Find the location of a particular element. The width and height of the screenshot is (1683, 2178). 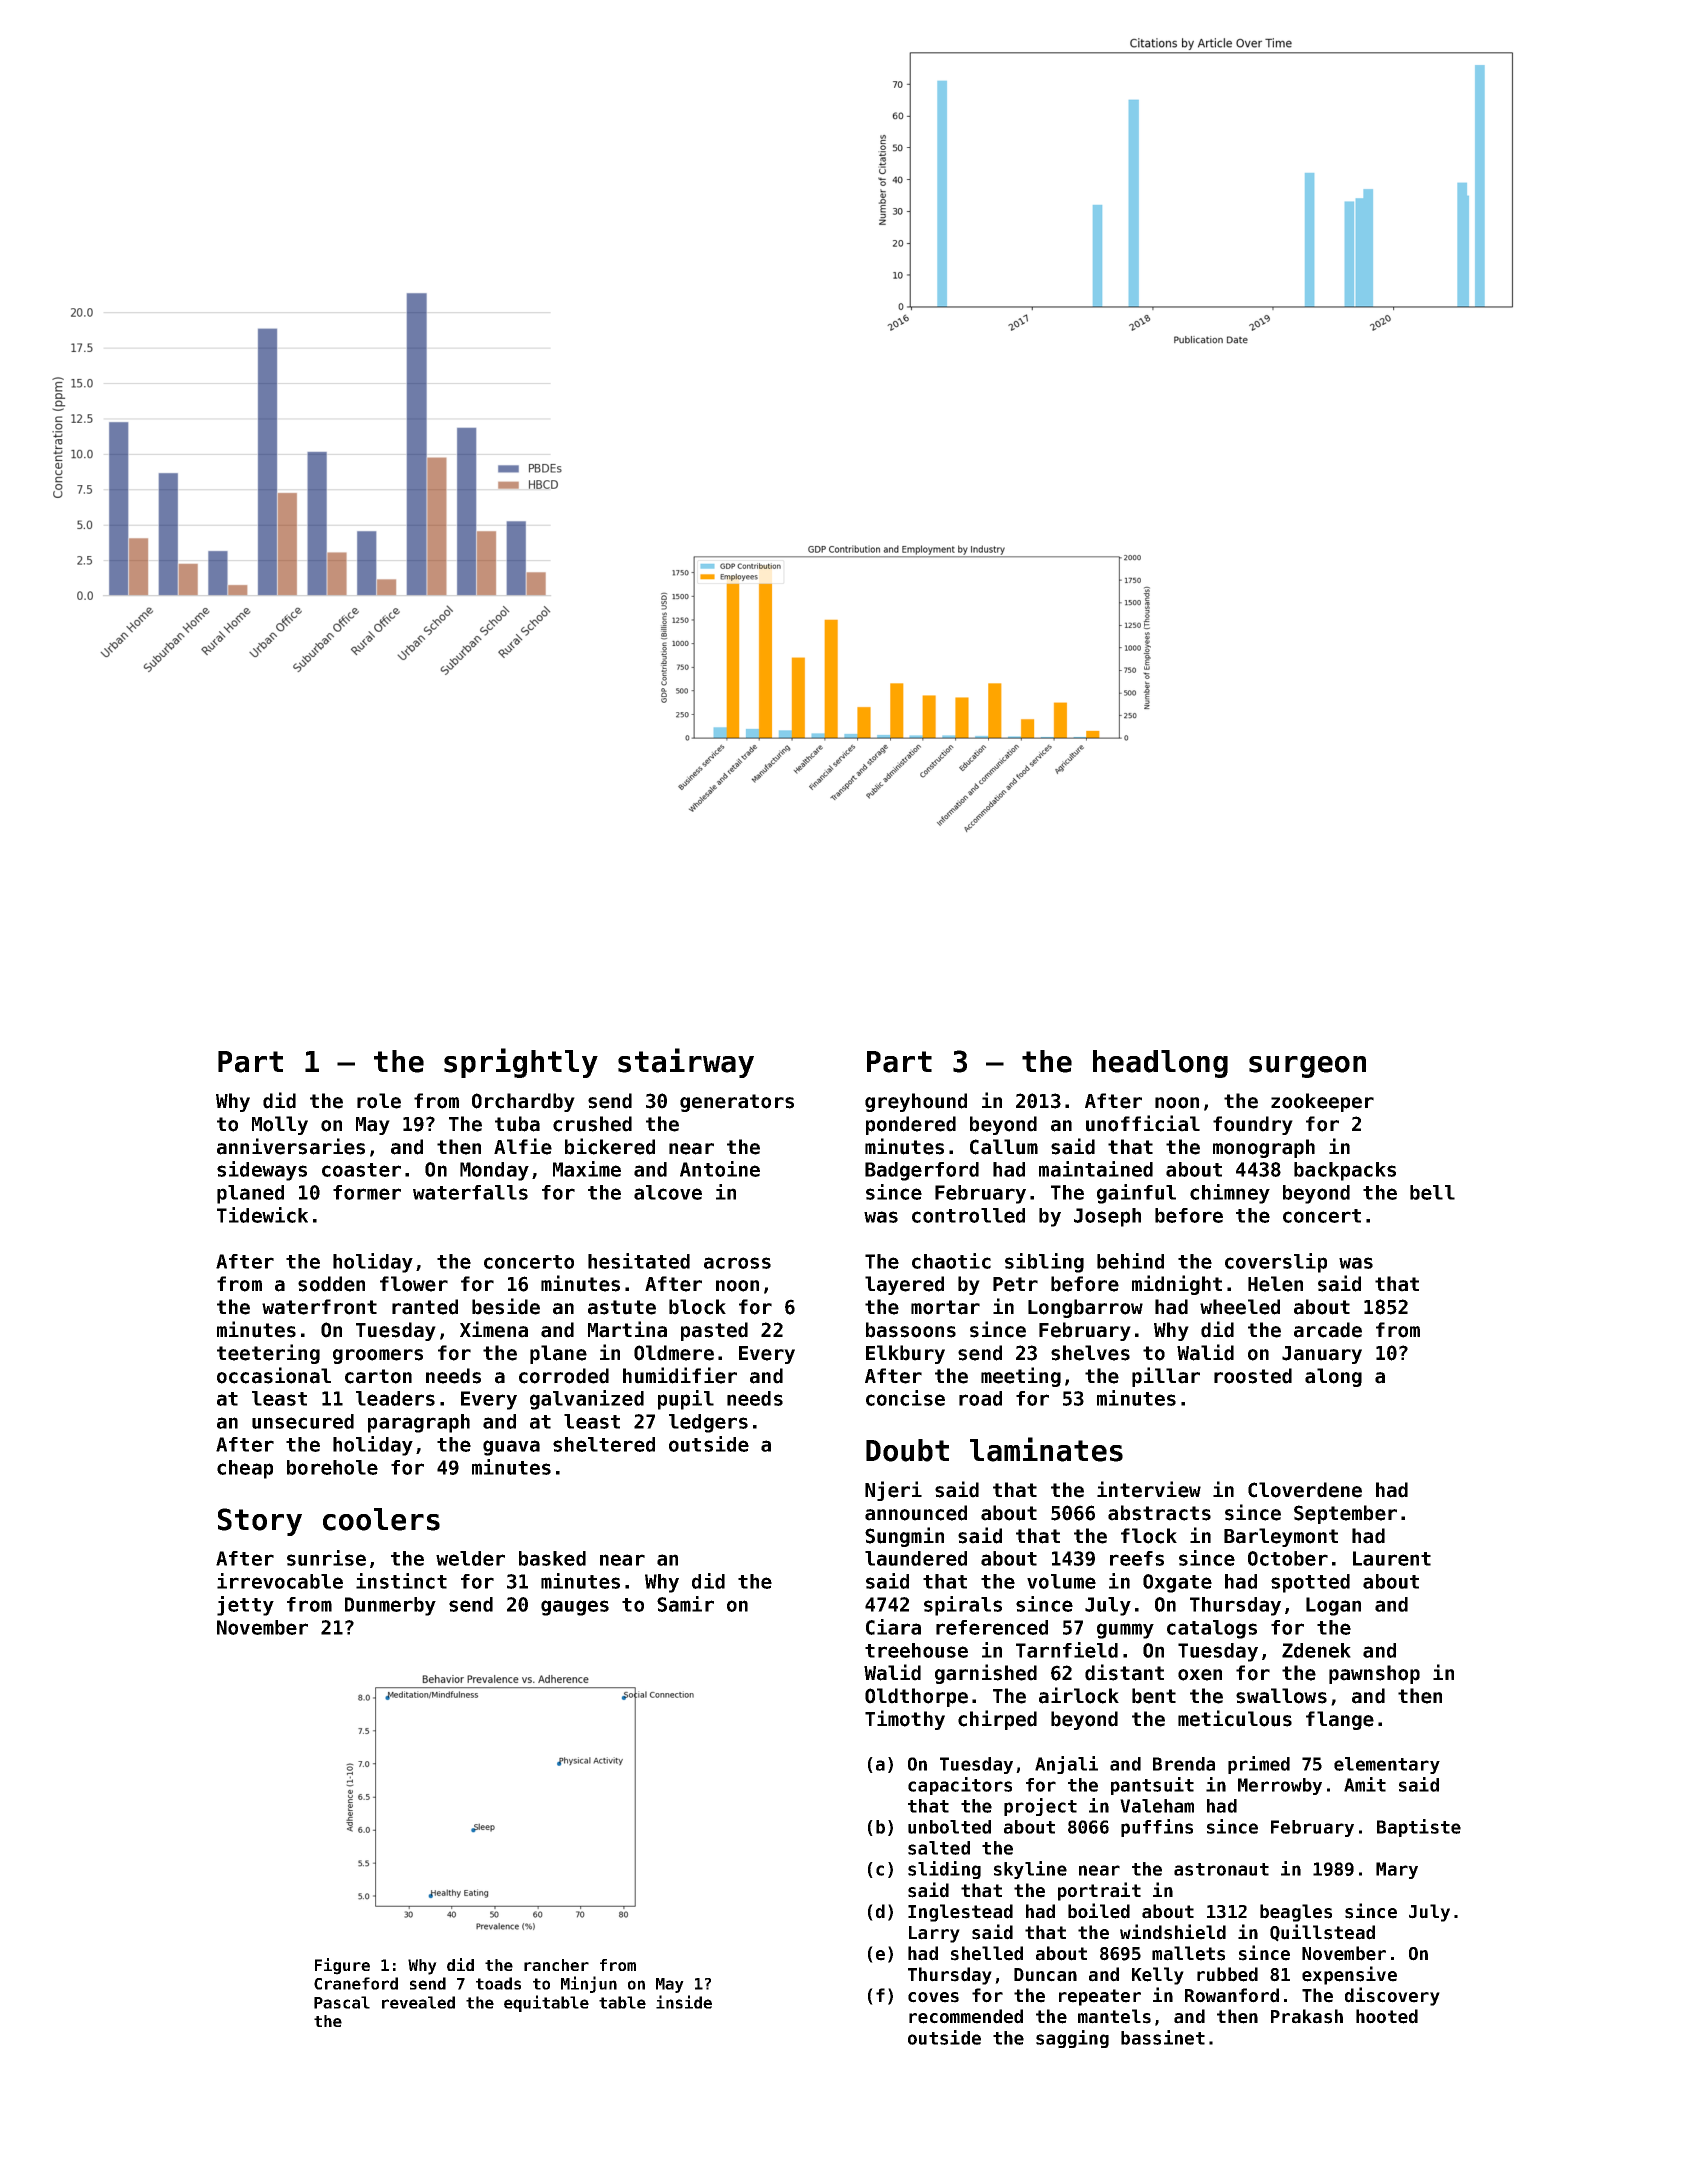

flower is located at coordinates (414, 1284).
